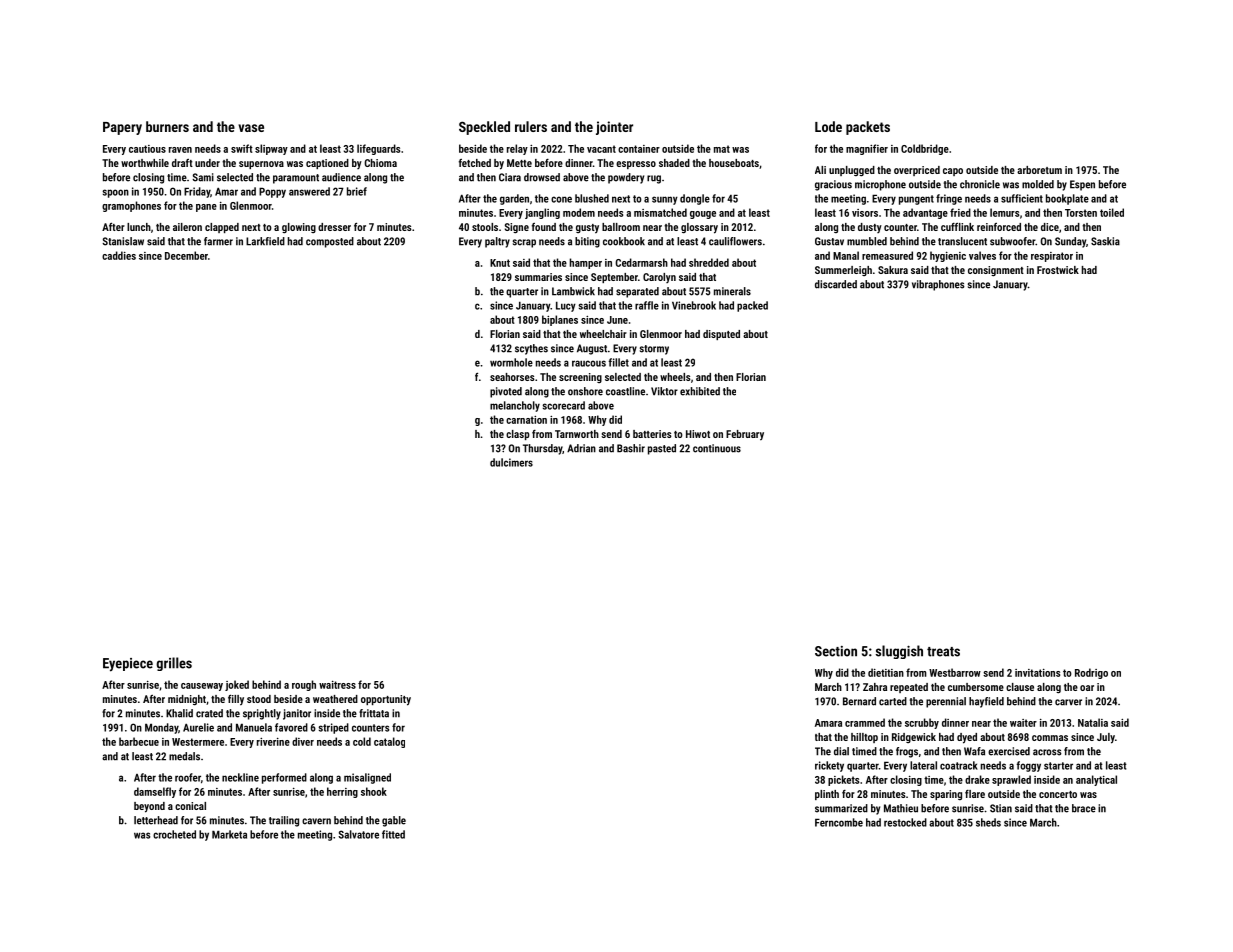 This document has width=1233, height=952. What do you see at coordinates (389, 742) in the document?
I see `catalog` at bounding box center [389, 742].
